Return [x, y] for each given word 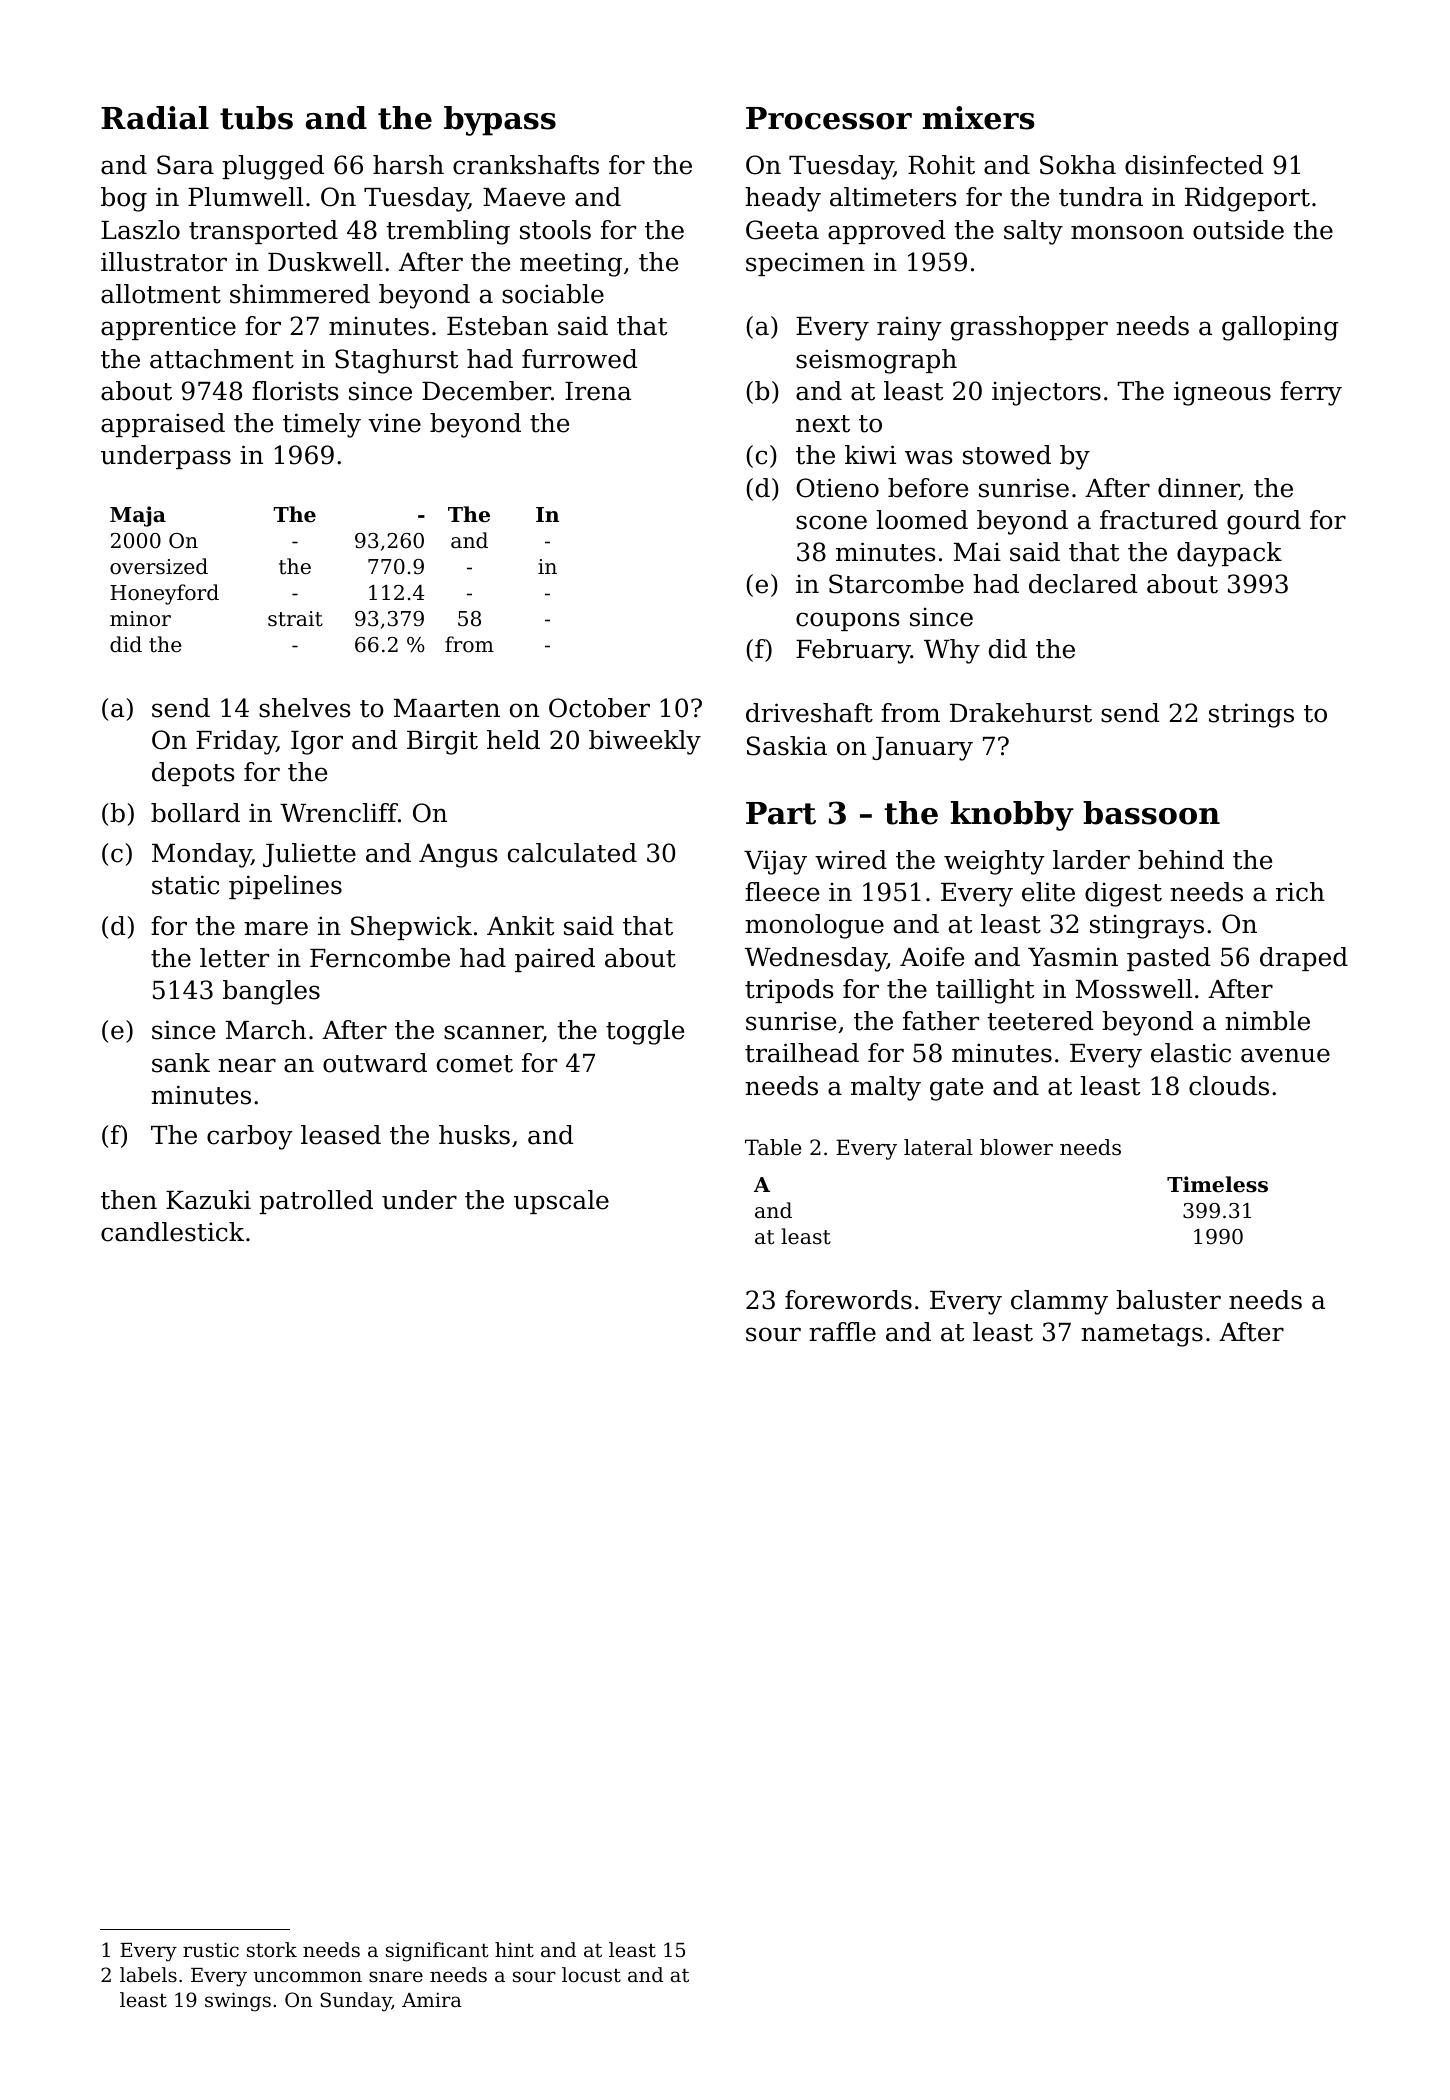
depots [193, 774]
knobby [1012, 816]
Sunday [356, 2002]
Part [781, 813]
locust [591, 1974]
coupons [848, 621]
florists [295, 391]
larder [1091, 860]
